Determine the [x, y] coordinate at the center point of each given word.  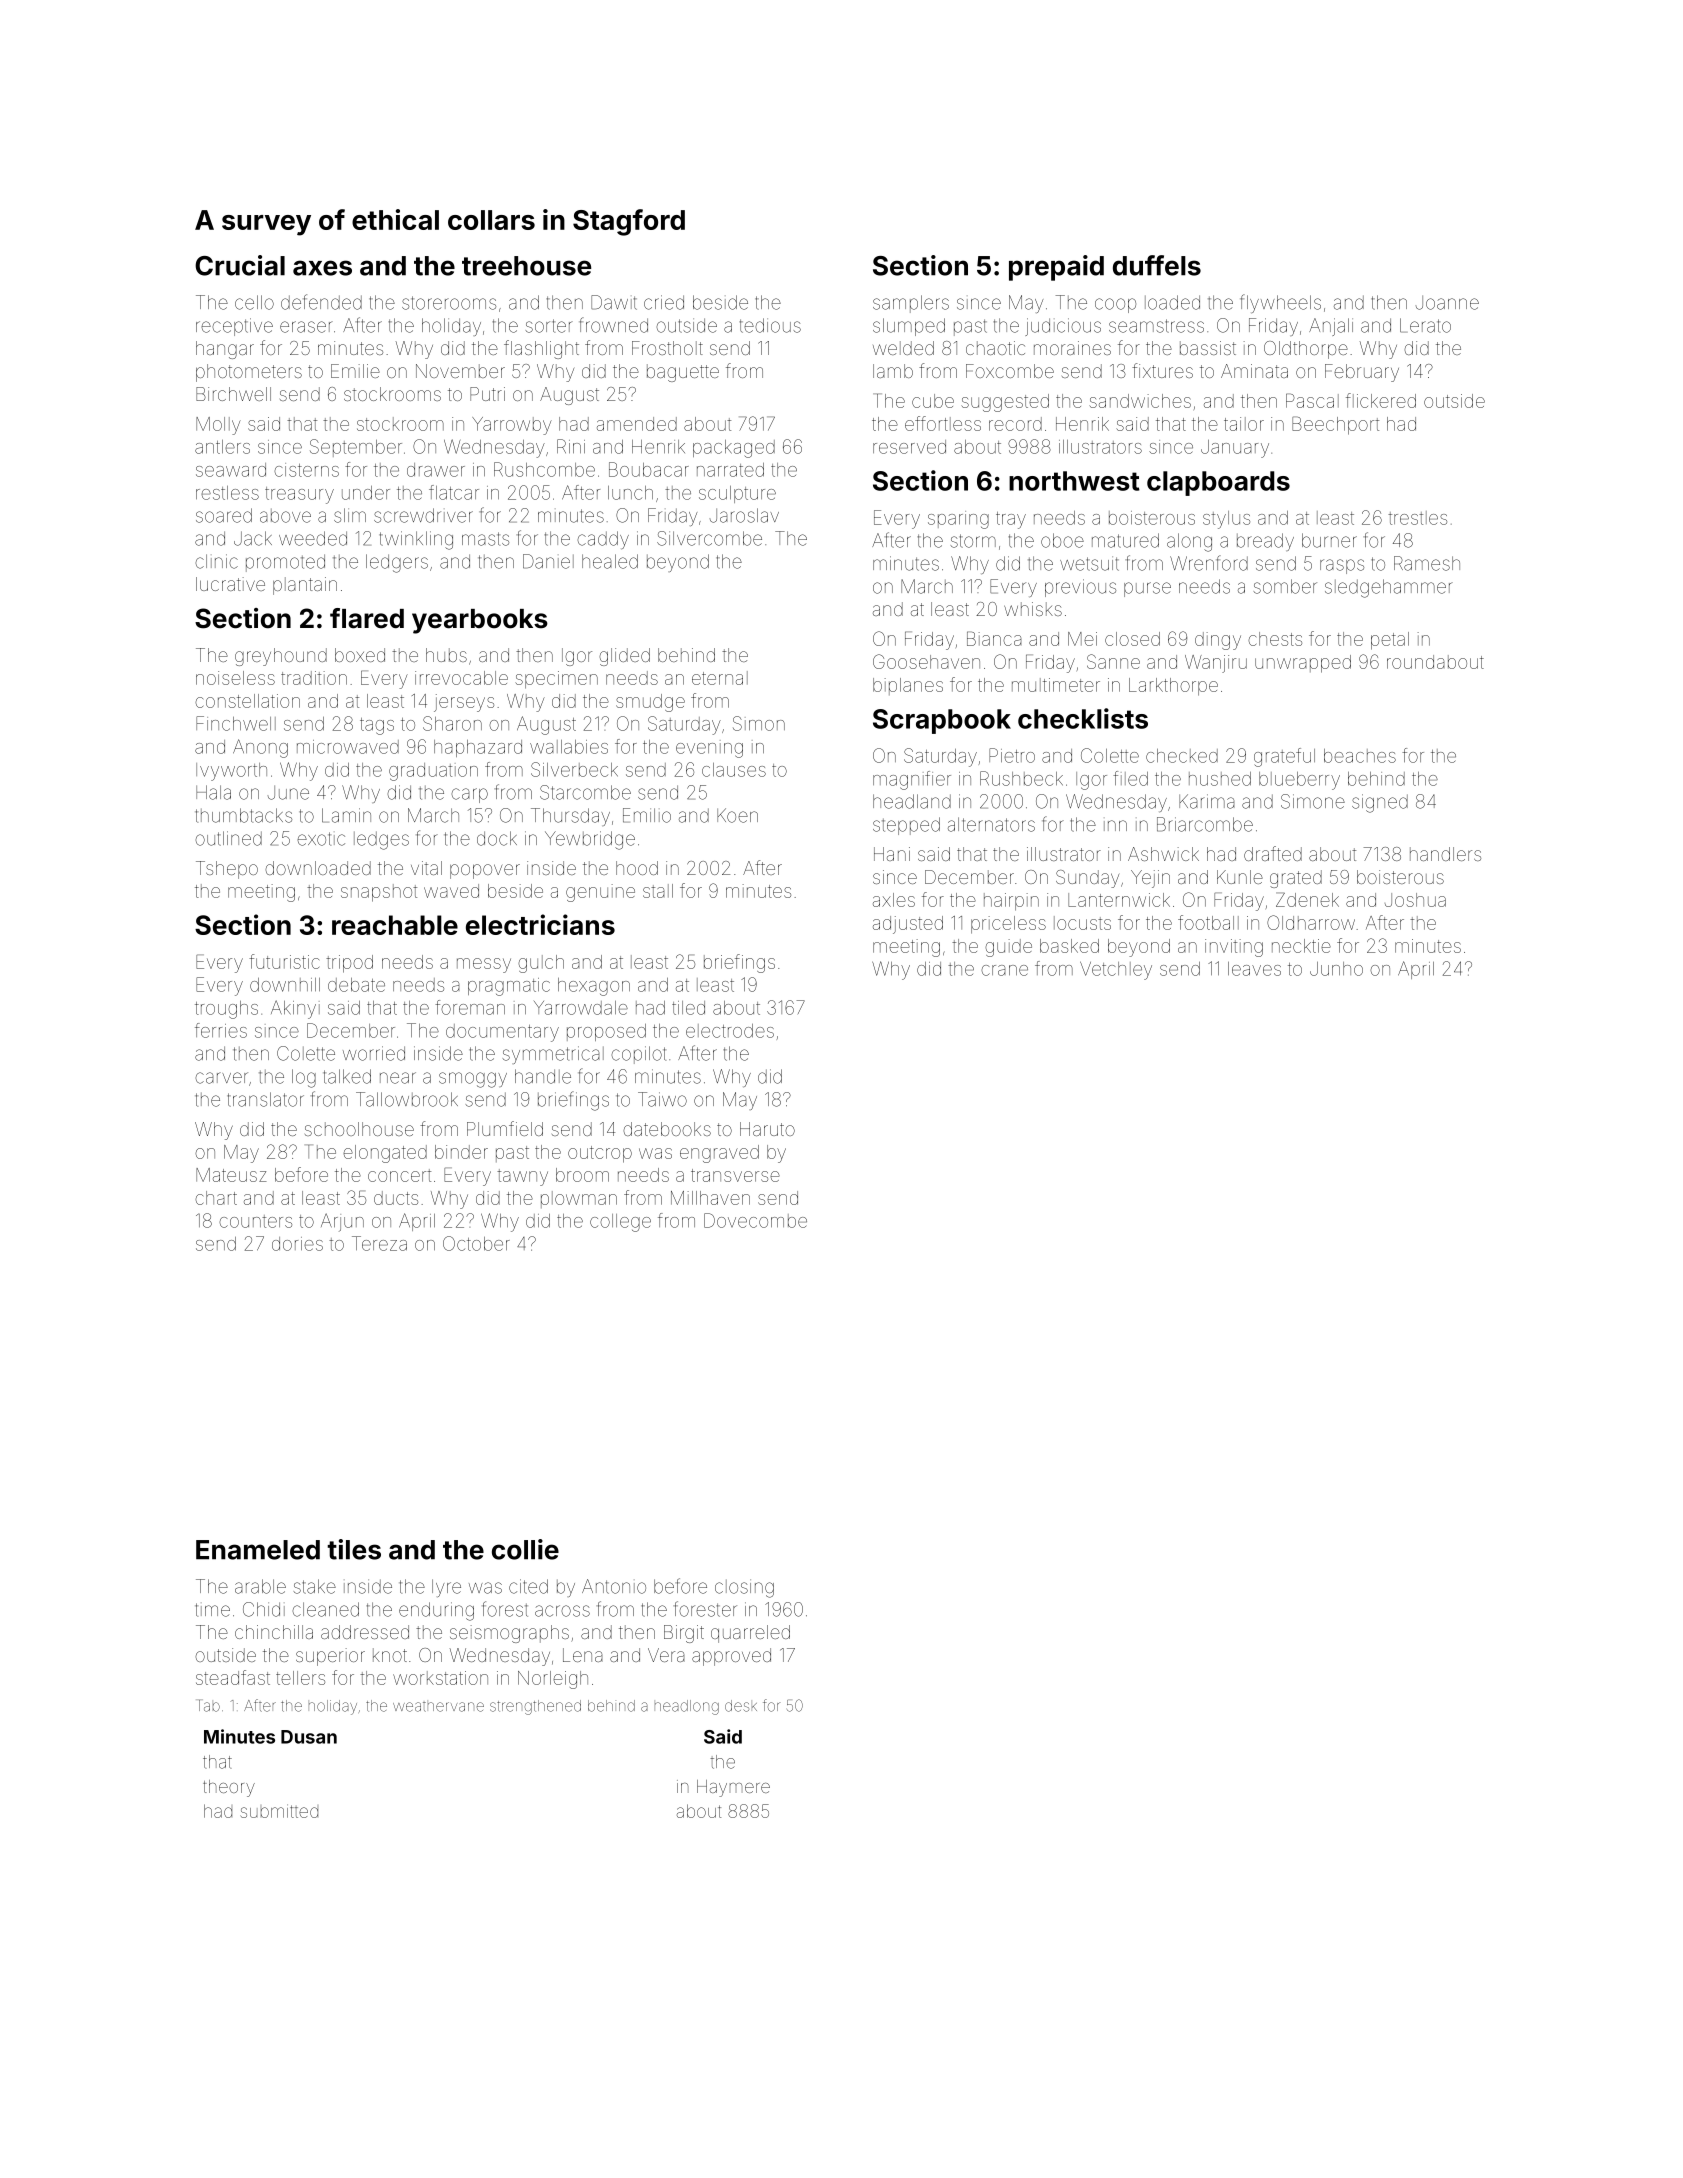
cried [664, 302]
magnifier [912, 780]
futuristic [284, 961]
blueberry [1299, 781]
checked [1182, 756]
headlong [687, 1707]
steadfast [233, 1677]
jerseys [464, 703]
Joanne [1447, 303]
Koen [737, 815]
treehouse [526, 266]
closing [744, 1588]
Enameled [258, 1550]
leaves [1254, 969]
